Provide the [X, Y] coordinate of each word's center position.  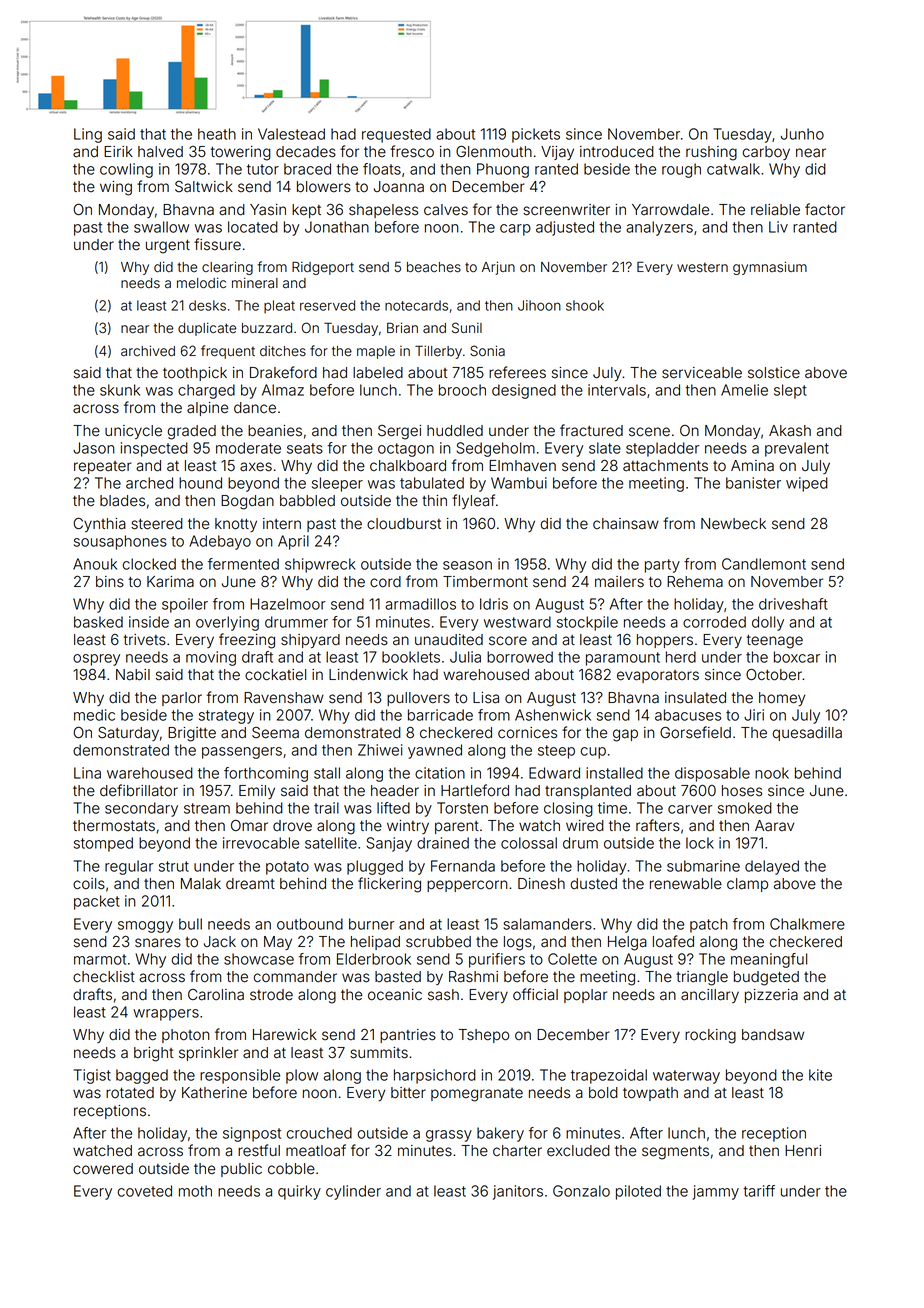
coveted [144, 1191]
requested [396, 135]
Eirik [118, 151]
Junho [802, 134]
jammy [716, 1192]
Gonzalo [581, 1191]
